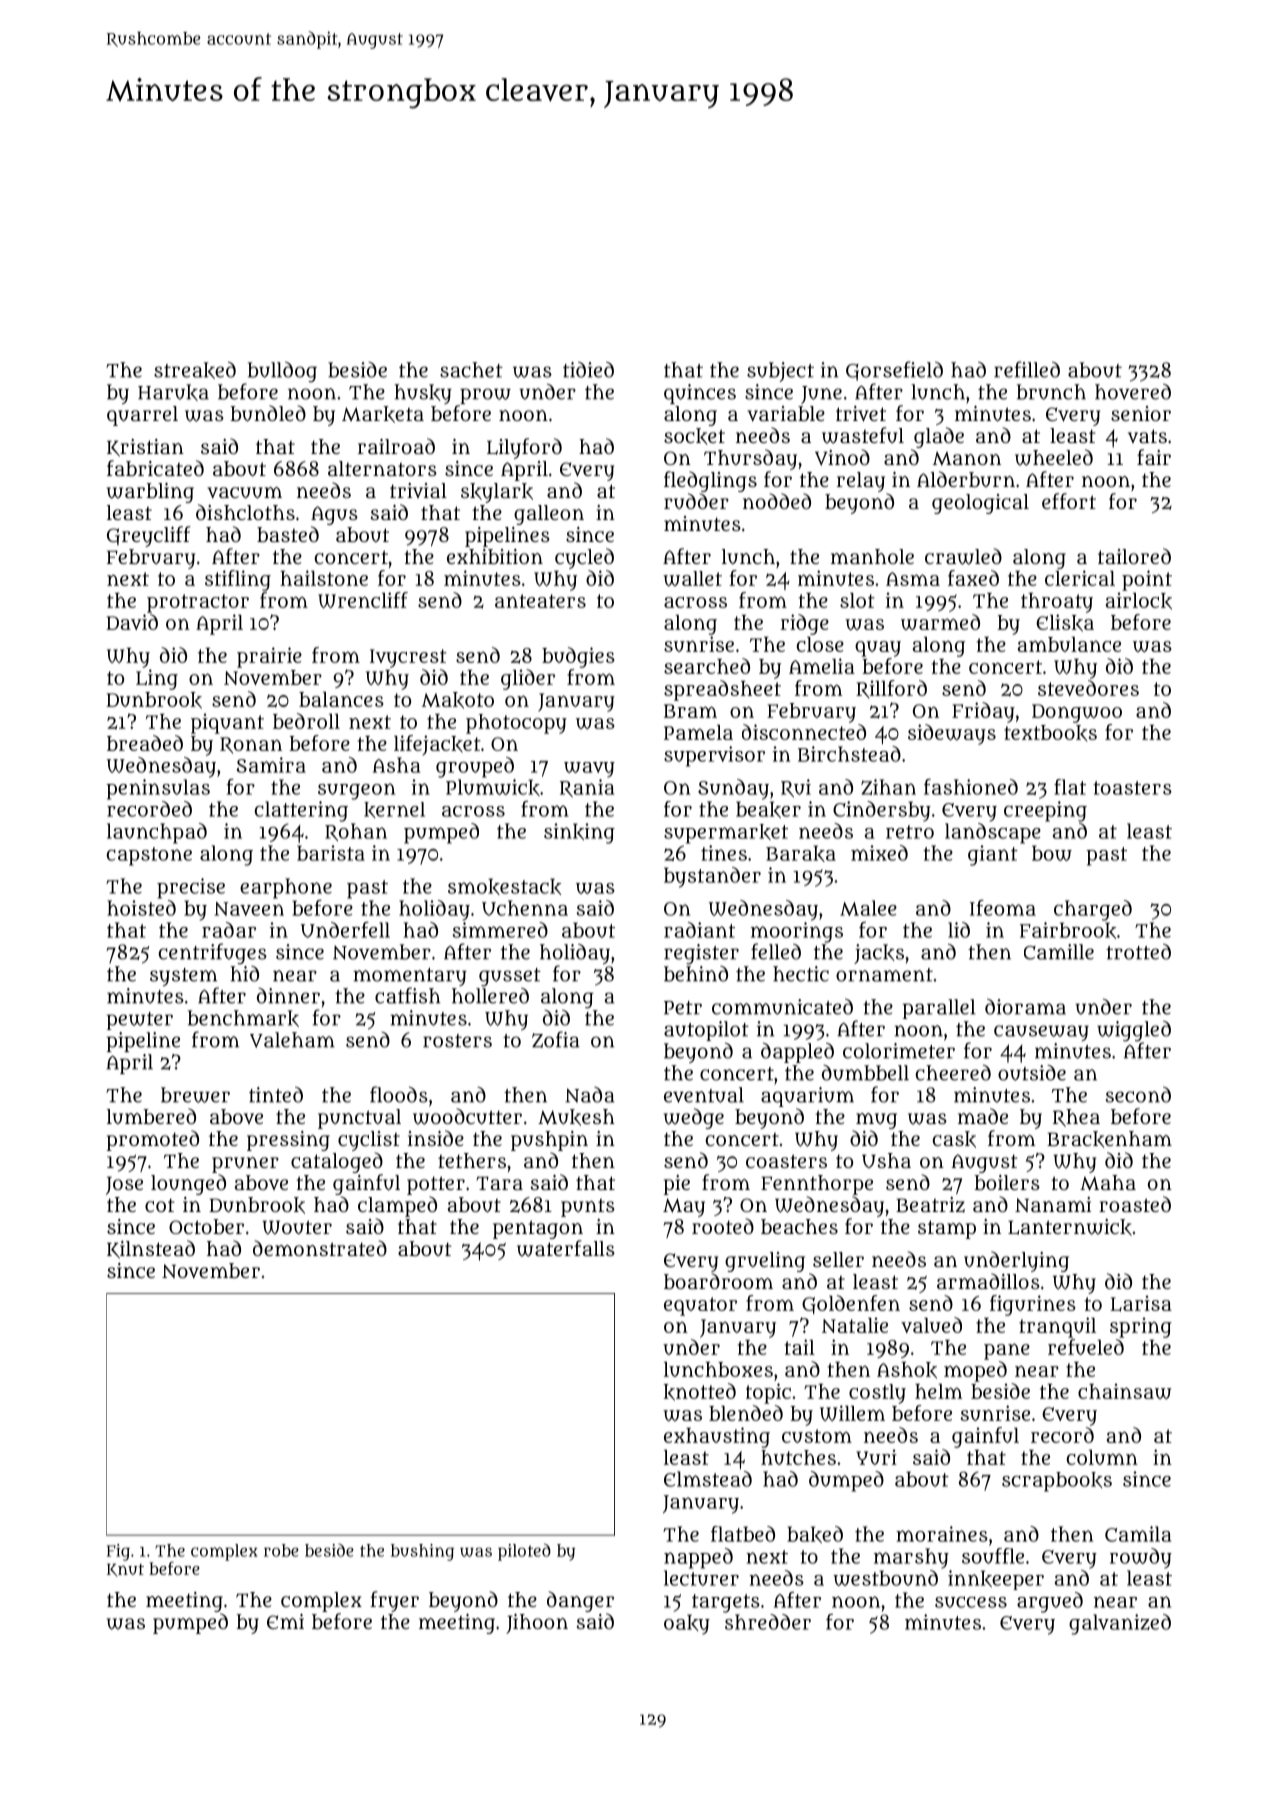  I want to click on wallet, so click(692, 578).
